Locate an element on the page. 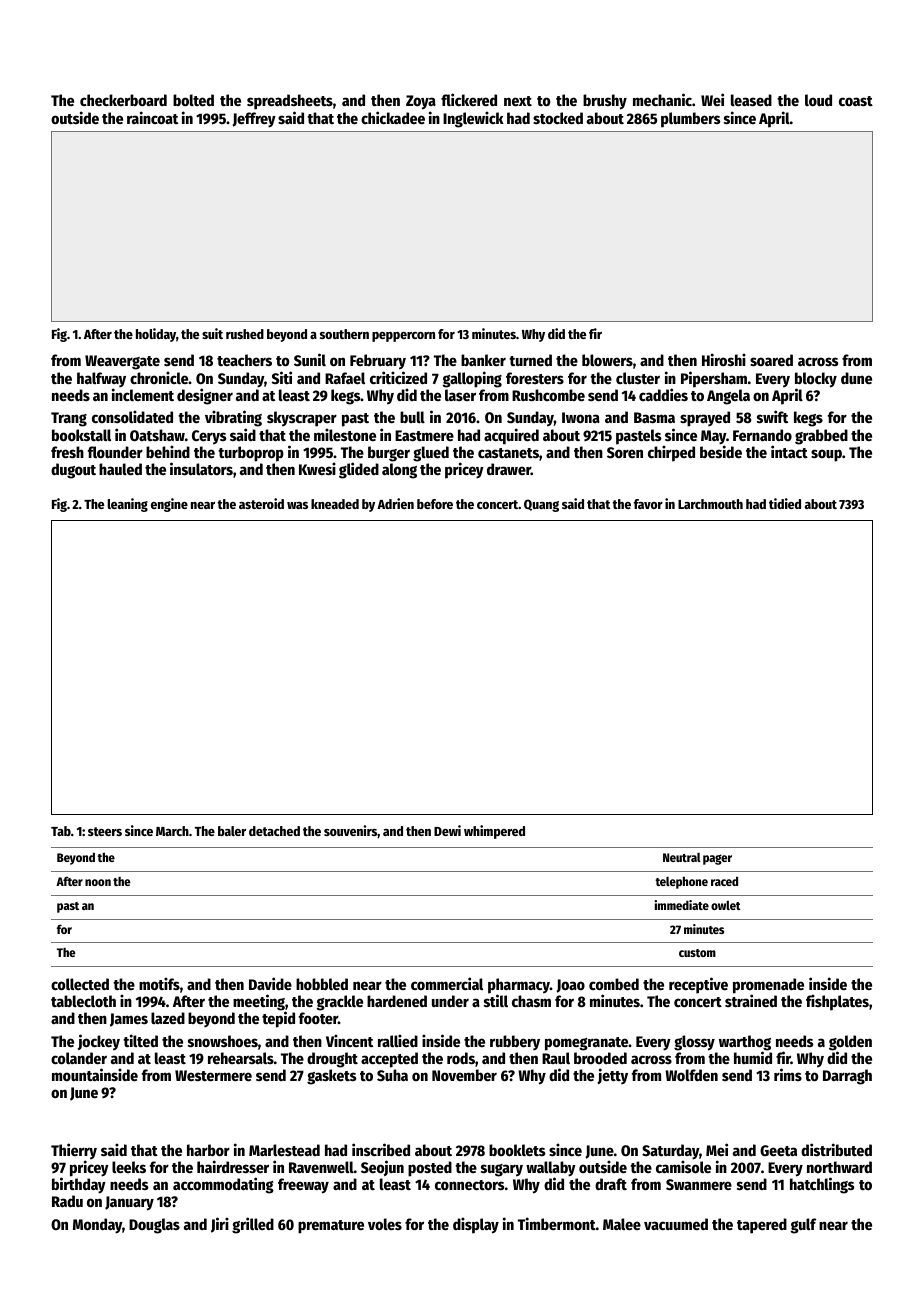 This image has width=924, height=1308. tapered is located at coordinates (762, 1226).
